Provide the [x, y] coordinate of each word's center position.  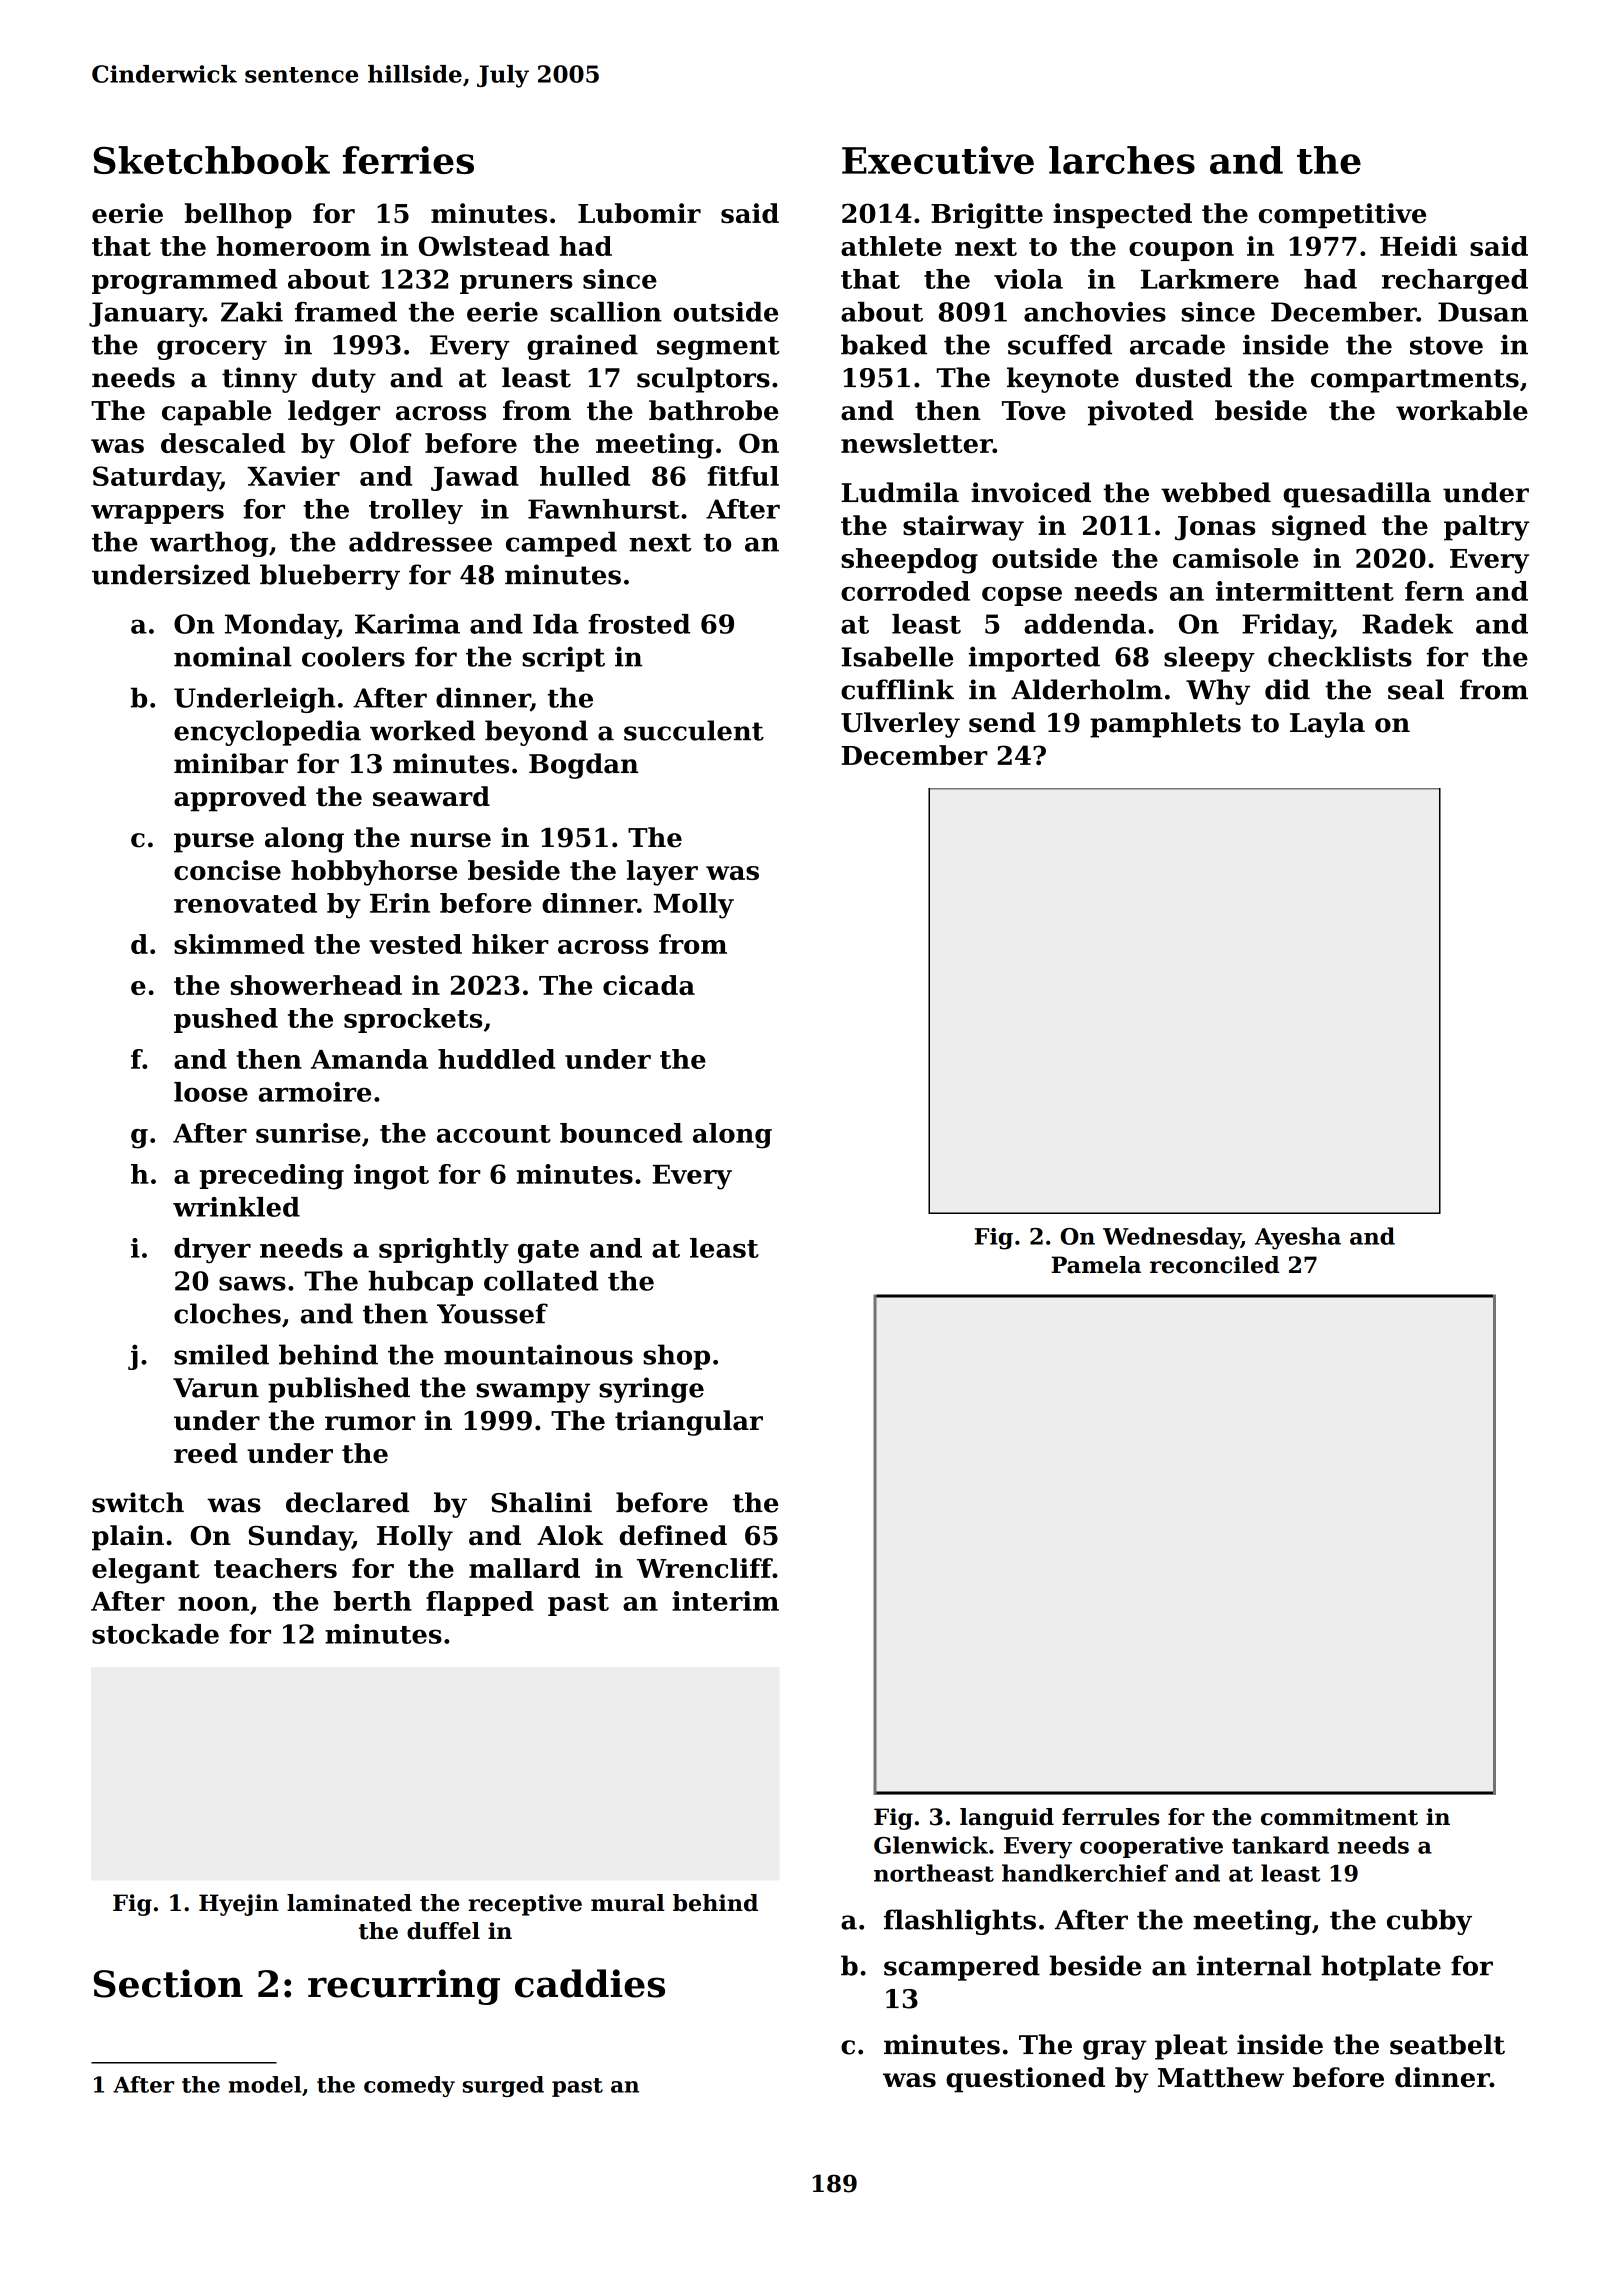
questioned [1025, 2080]
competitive [1342, 216]
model [265, 2084]
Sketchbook [212, 160]
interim [725, 1601]
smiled [221, 1354]
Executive [938, 160]
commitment [1339, 1817]
